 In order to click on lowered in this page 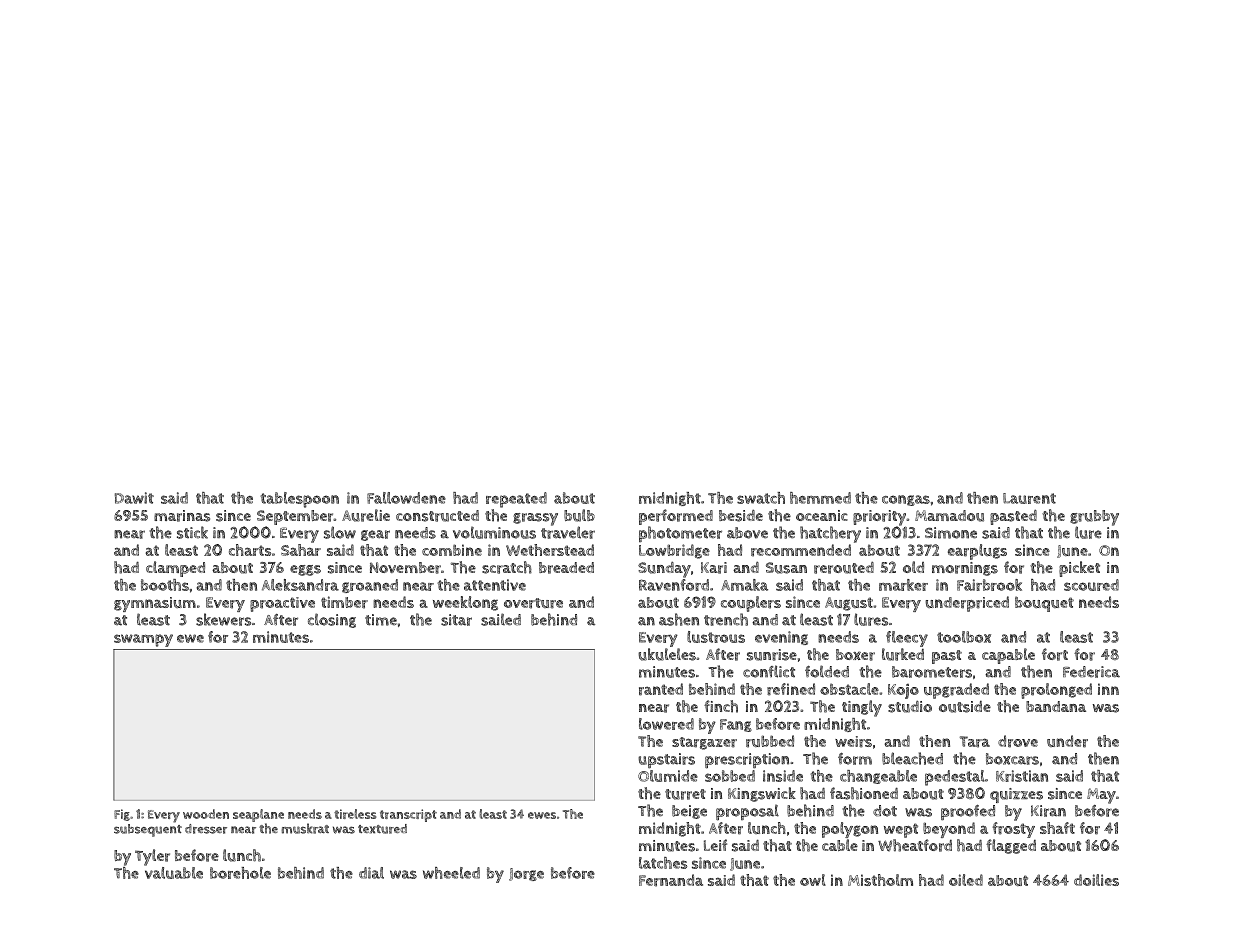, I will do `click(666, 724)`.
